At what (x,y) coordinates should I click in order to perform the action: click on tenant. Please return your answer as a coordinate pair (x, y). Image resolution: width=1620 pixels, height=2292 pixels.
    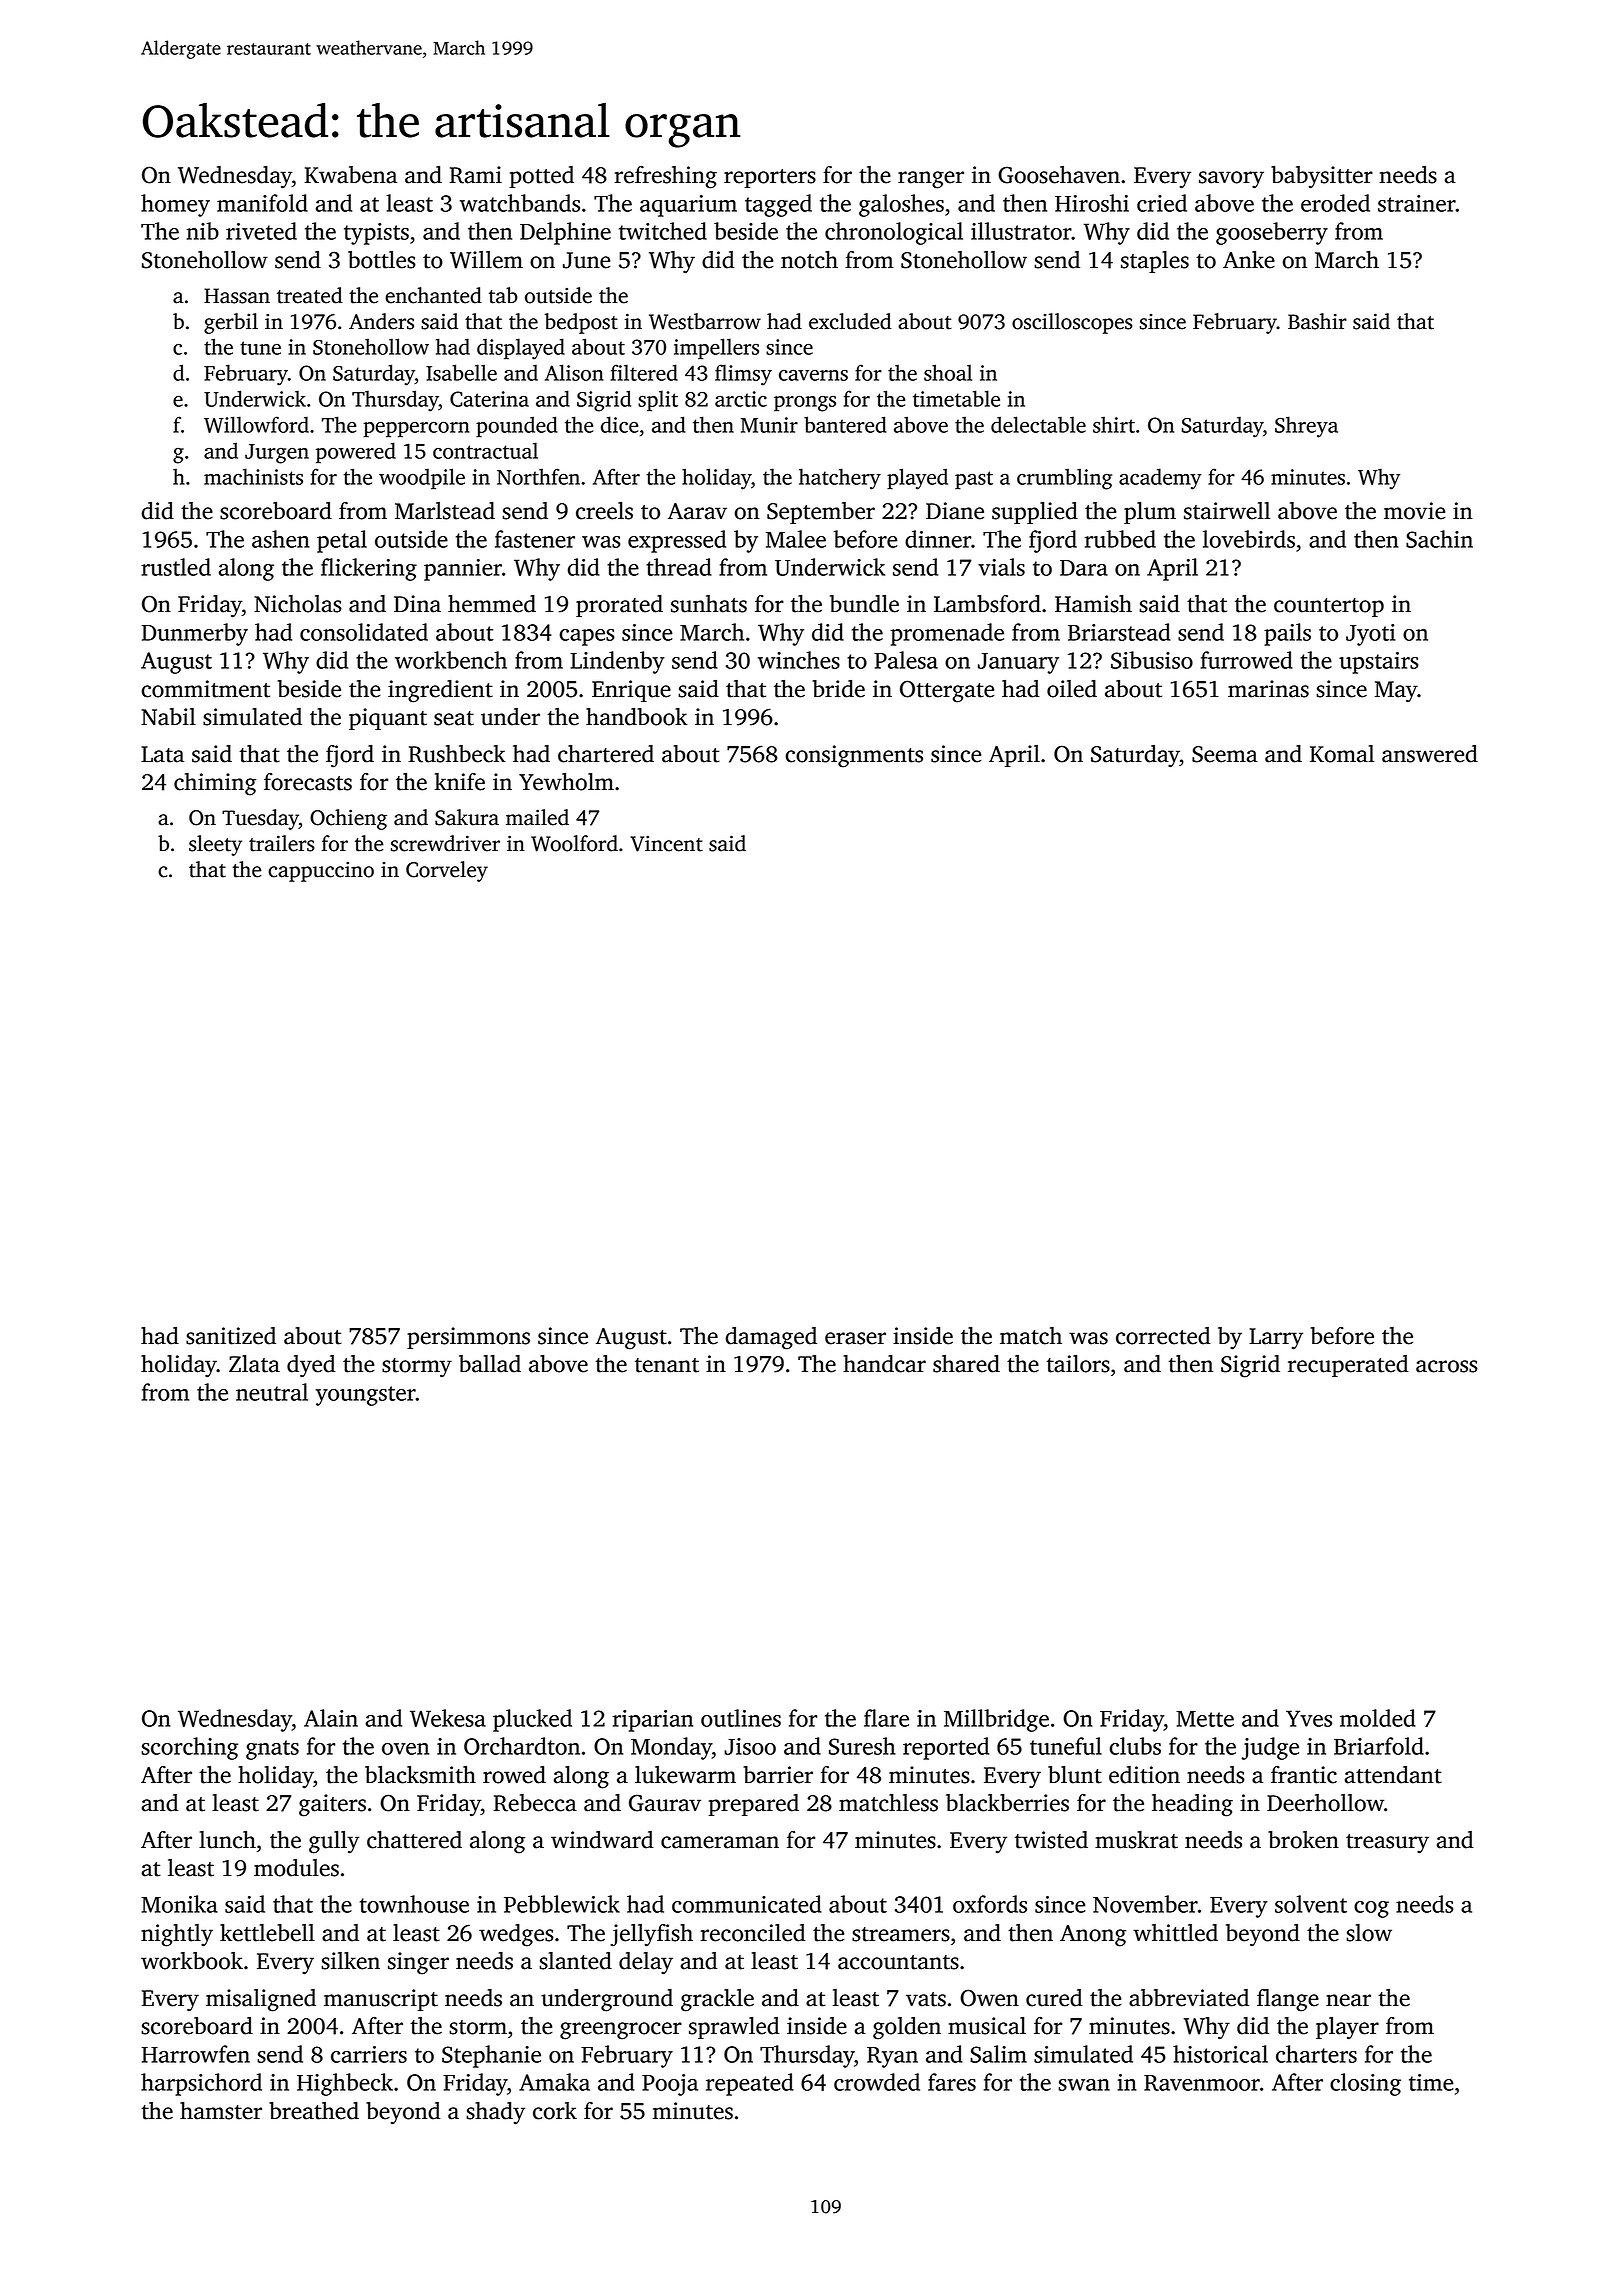
    Looking at the image, I should click on (667, 1365).
